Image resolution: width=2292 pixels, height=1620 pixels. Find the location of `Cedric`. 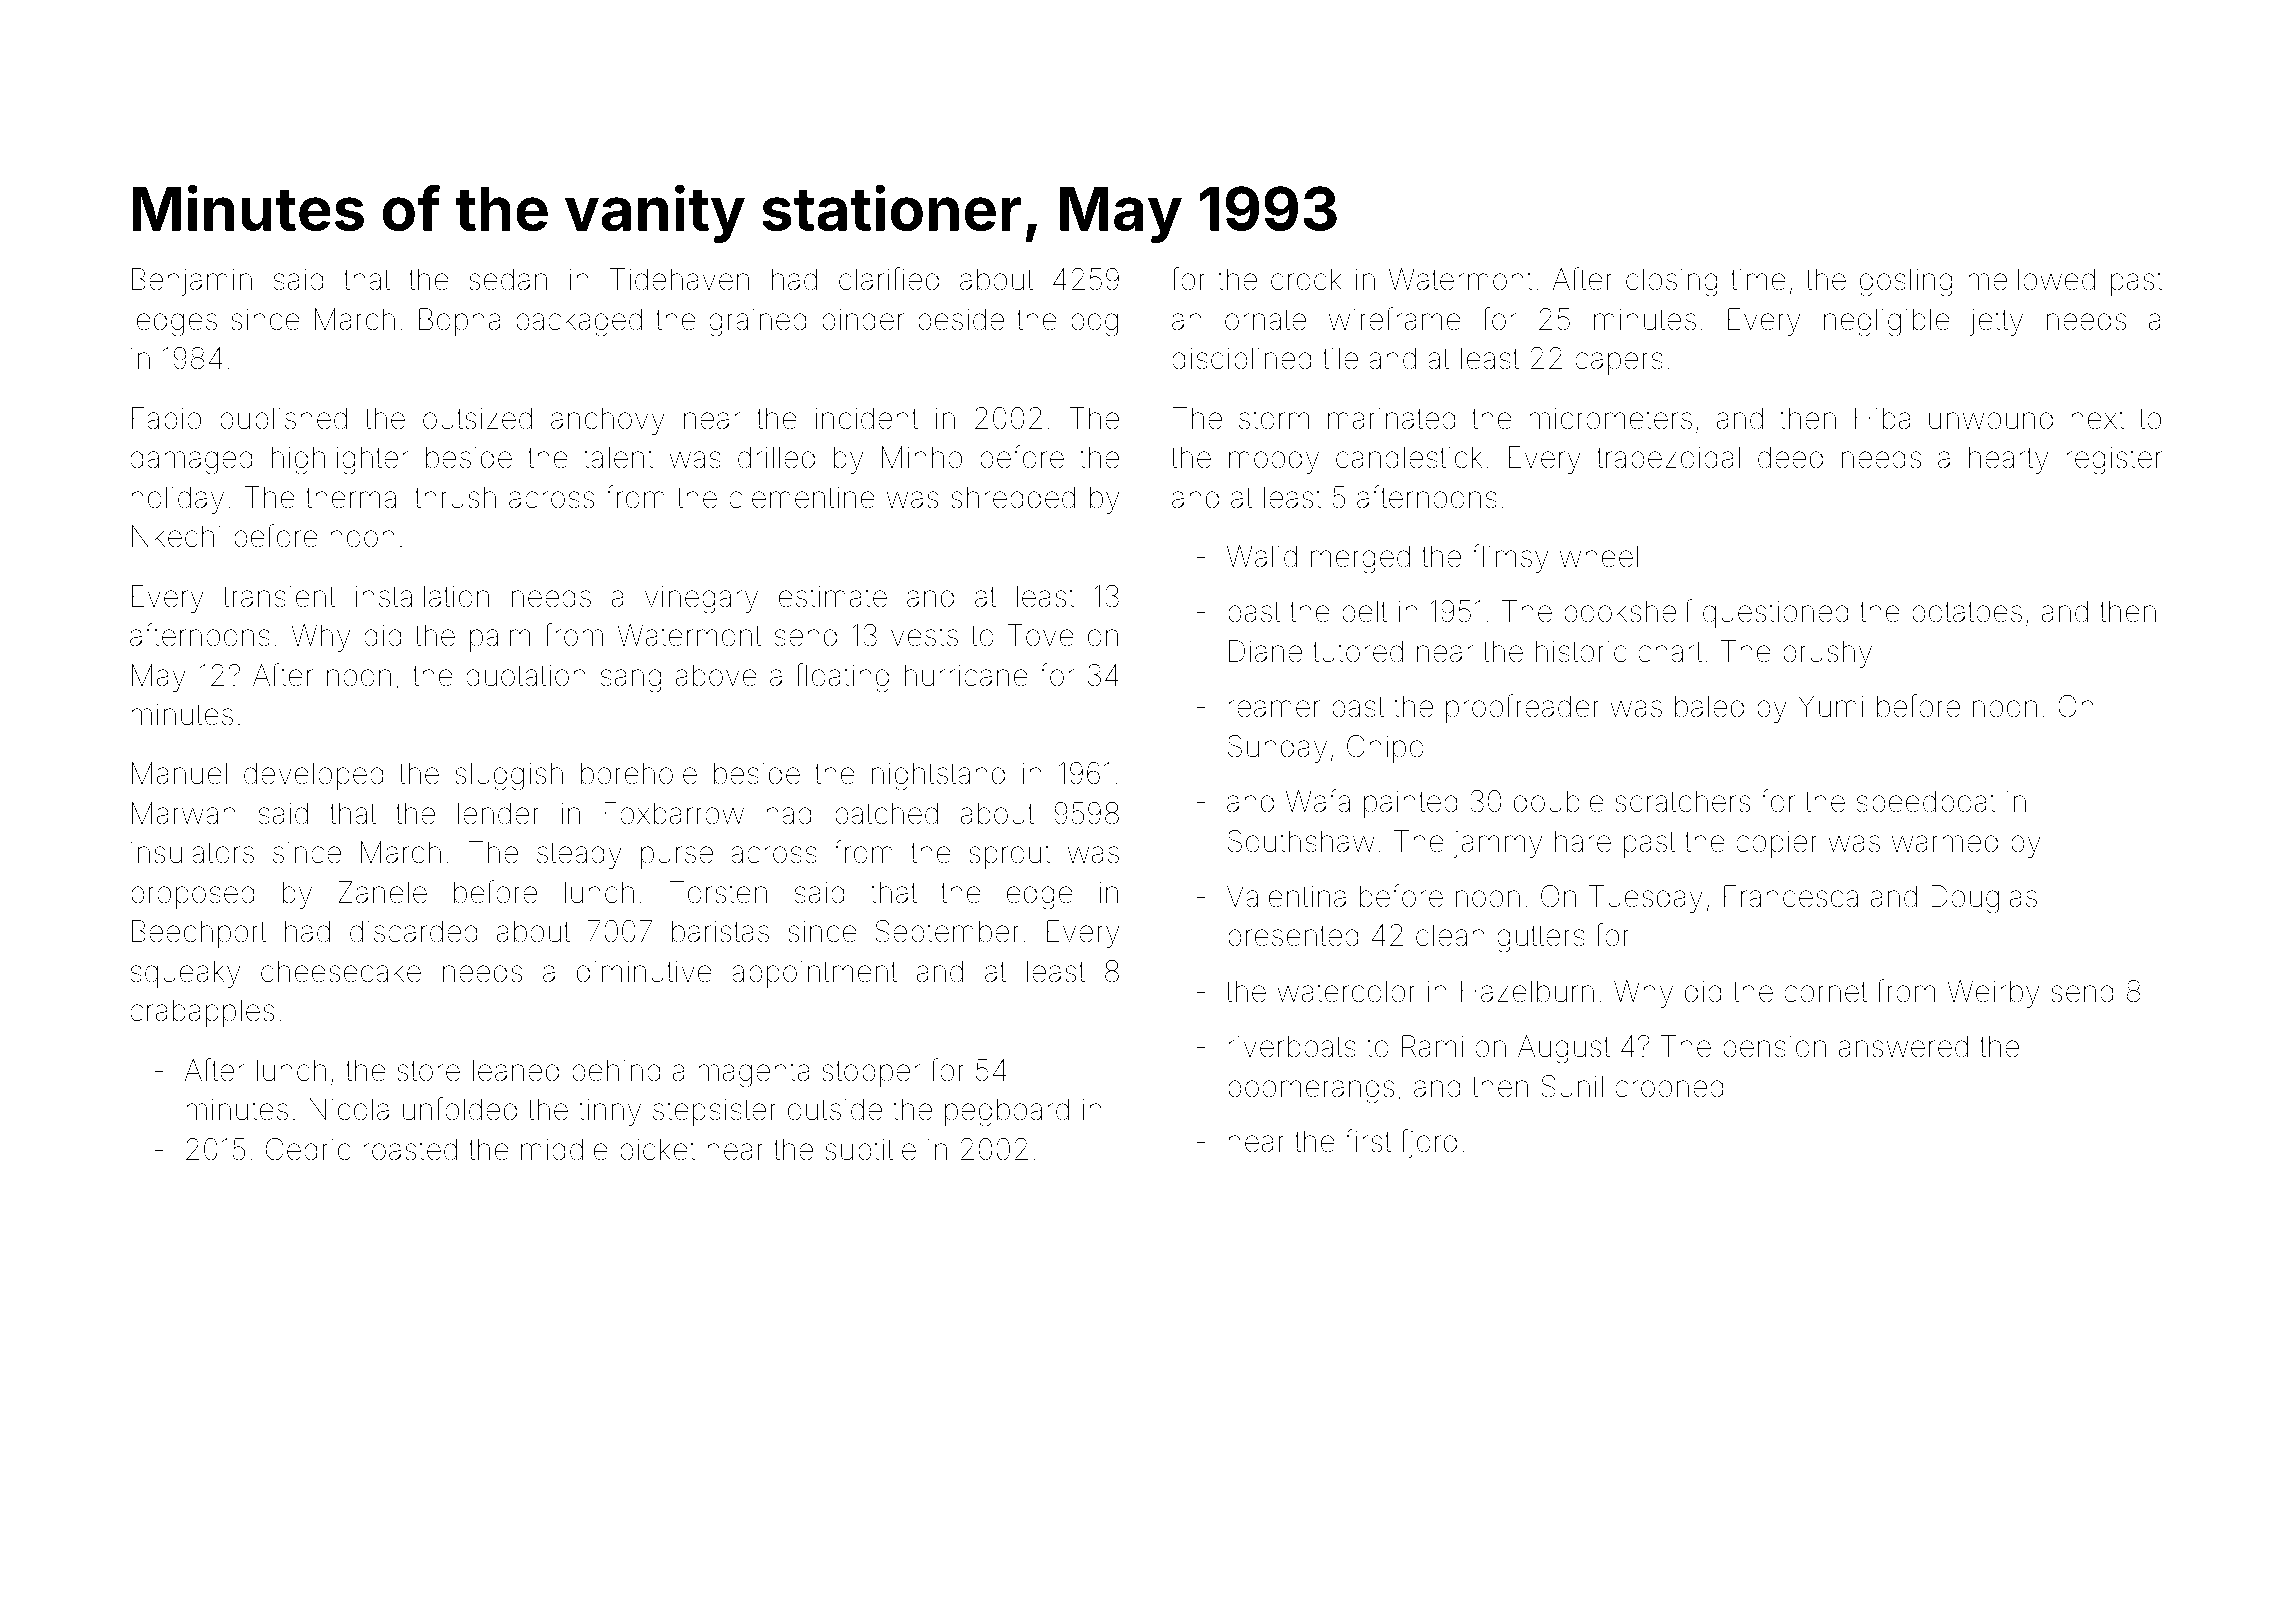

Cedric is located at coordinates (308, 1149).
